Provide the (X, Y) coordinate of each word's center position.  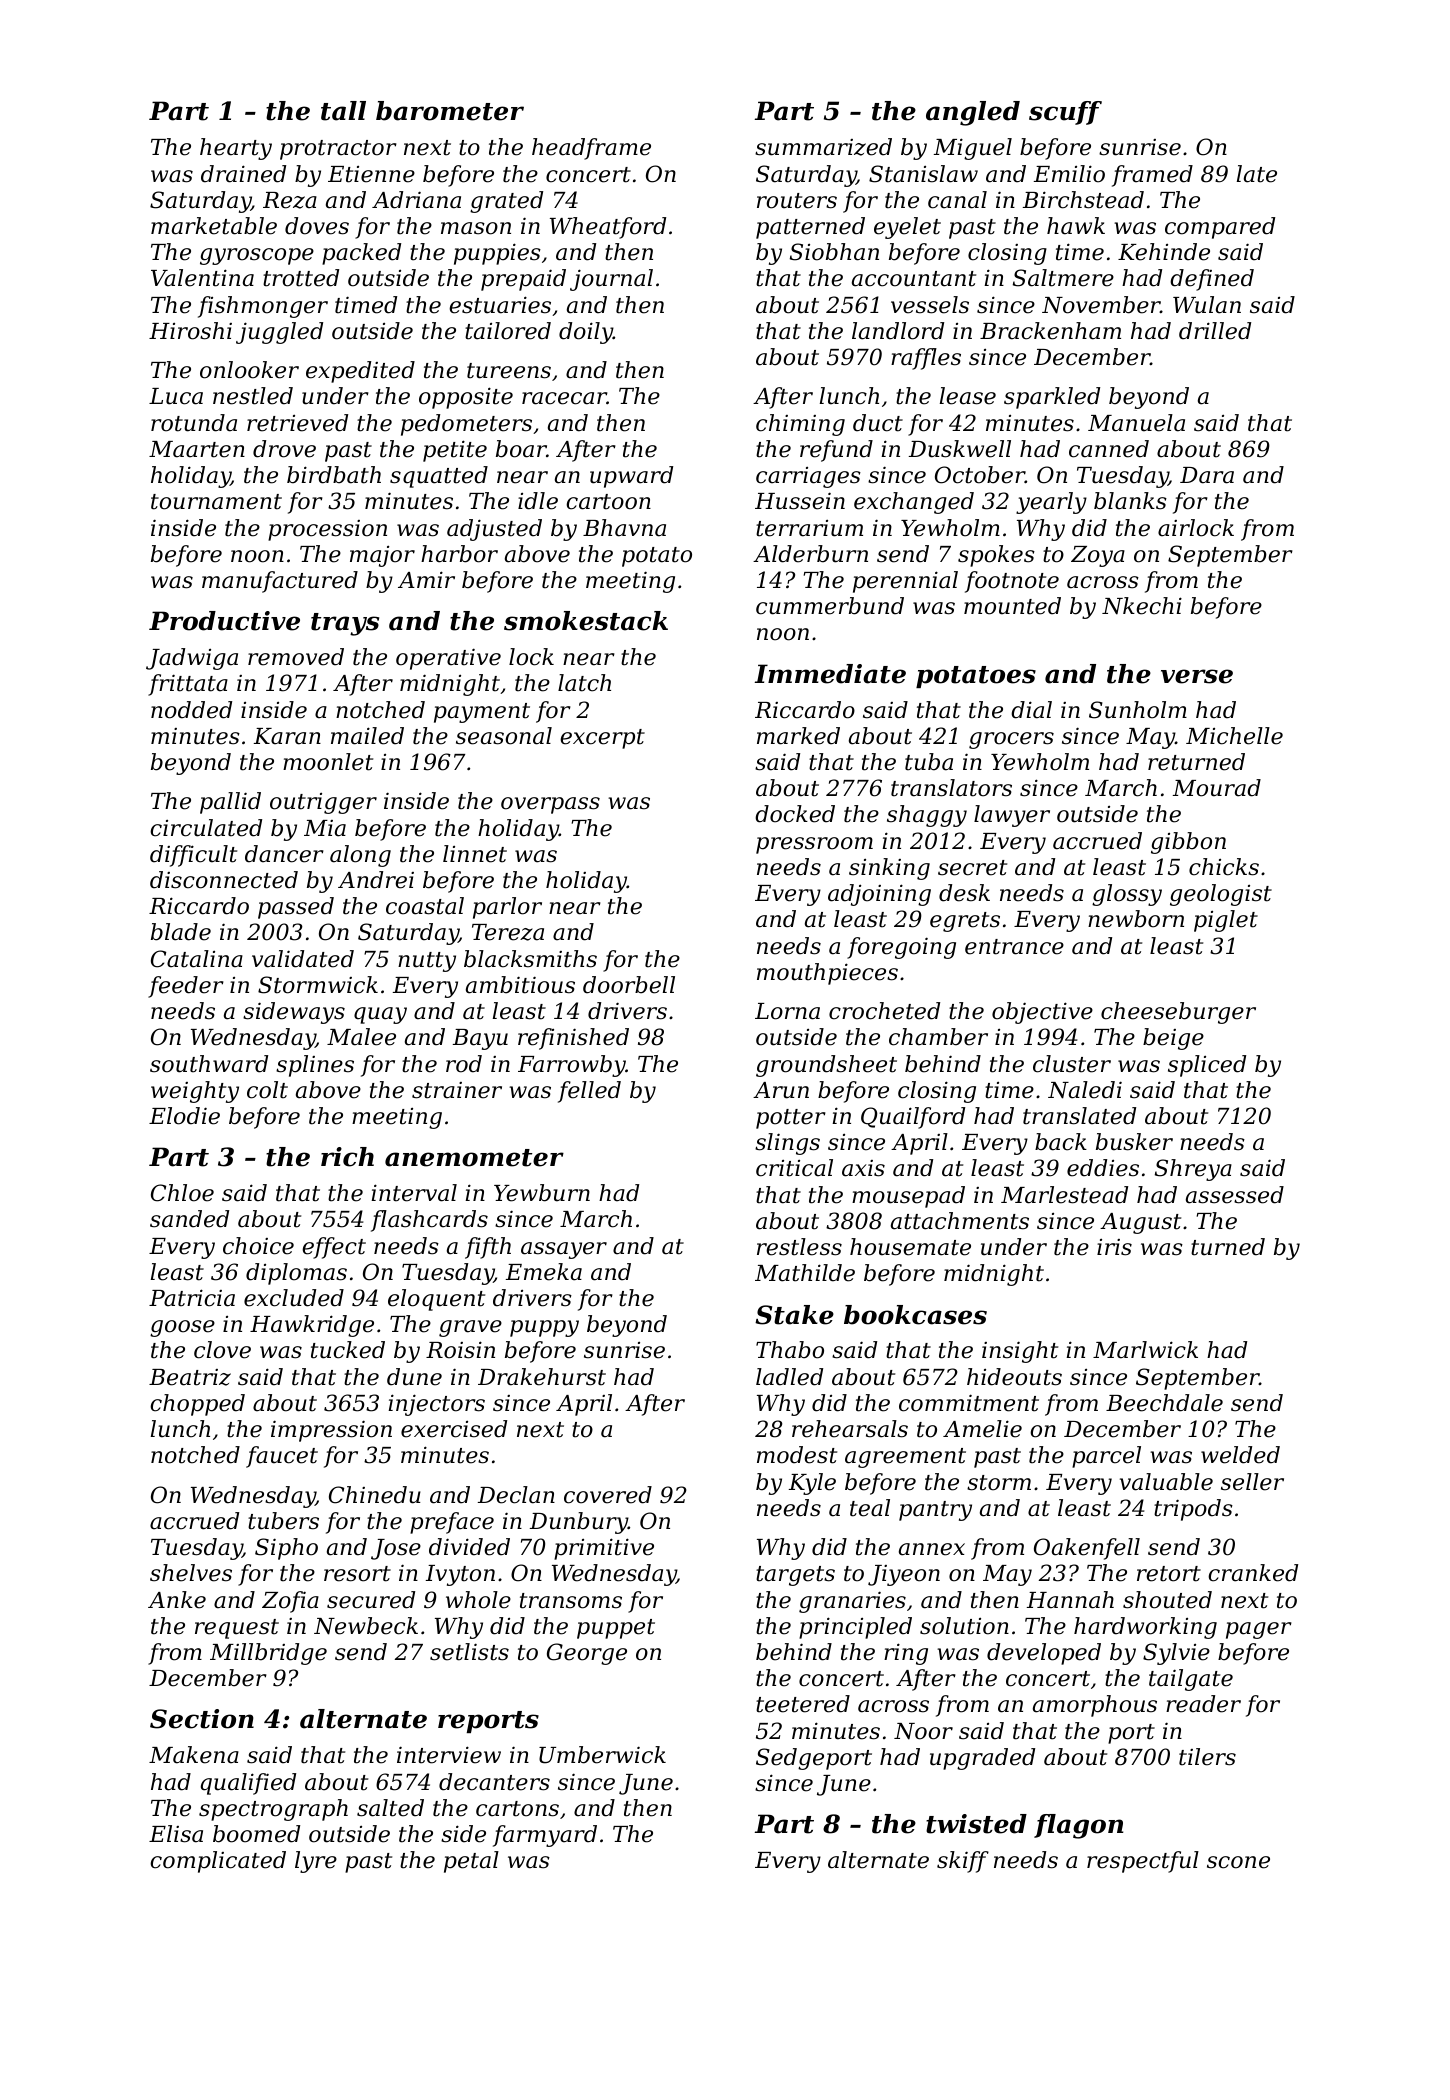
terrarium (809, 528)
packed (361, 254)
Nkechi (1142, 606)
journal (611, 280)
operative (448, 659)
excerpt (602, 739)
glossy (1127, 895)
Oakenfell (1087, 1549)
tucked (348, 1350)
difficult (193, 856)
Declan (516, 1495)
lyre (316, 1862)
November (1101, 305)
